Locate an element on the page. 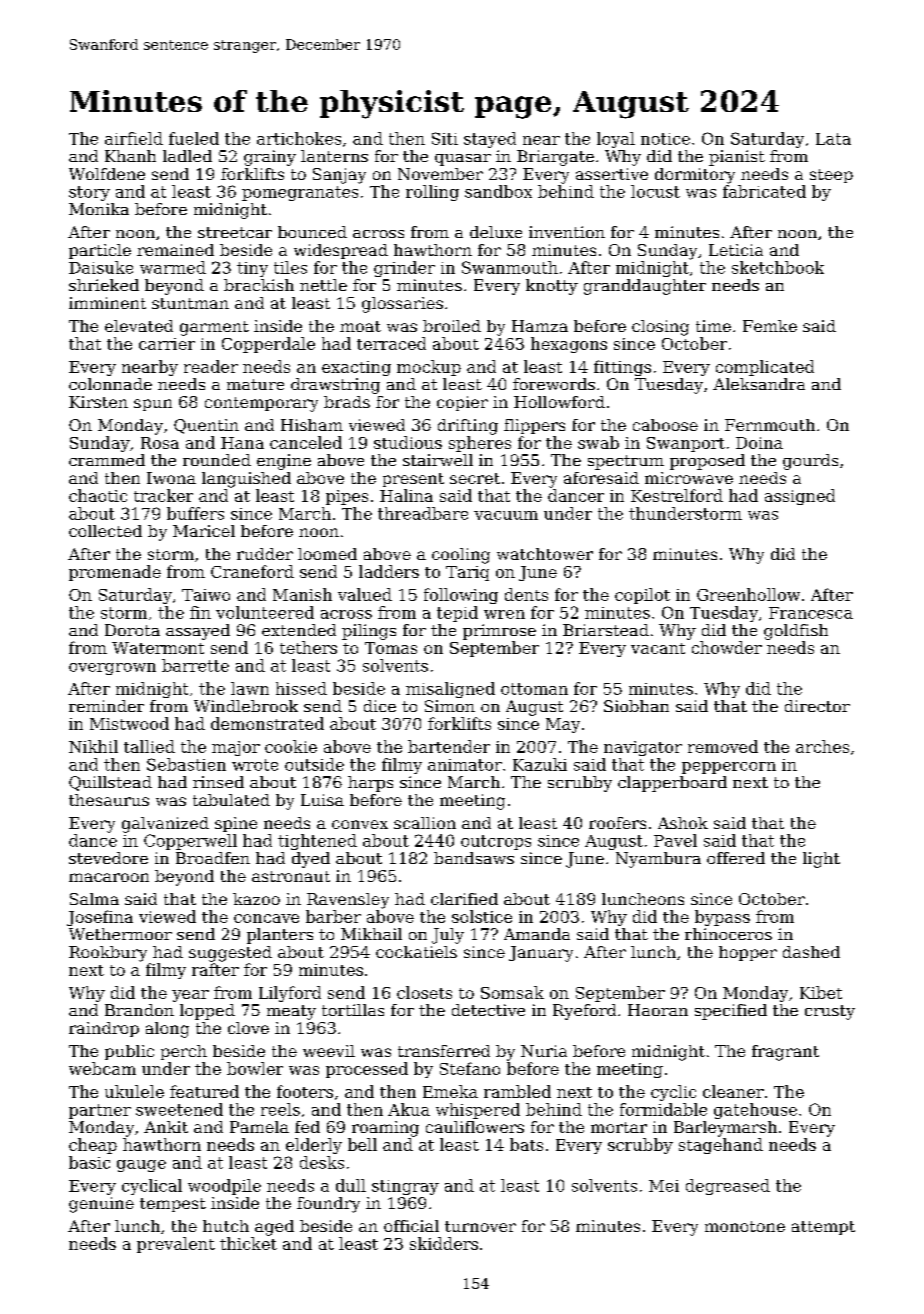  spine is located at coordinates (236, 824).
